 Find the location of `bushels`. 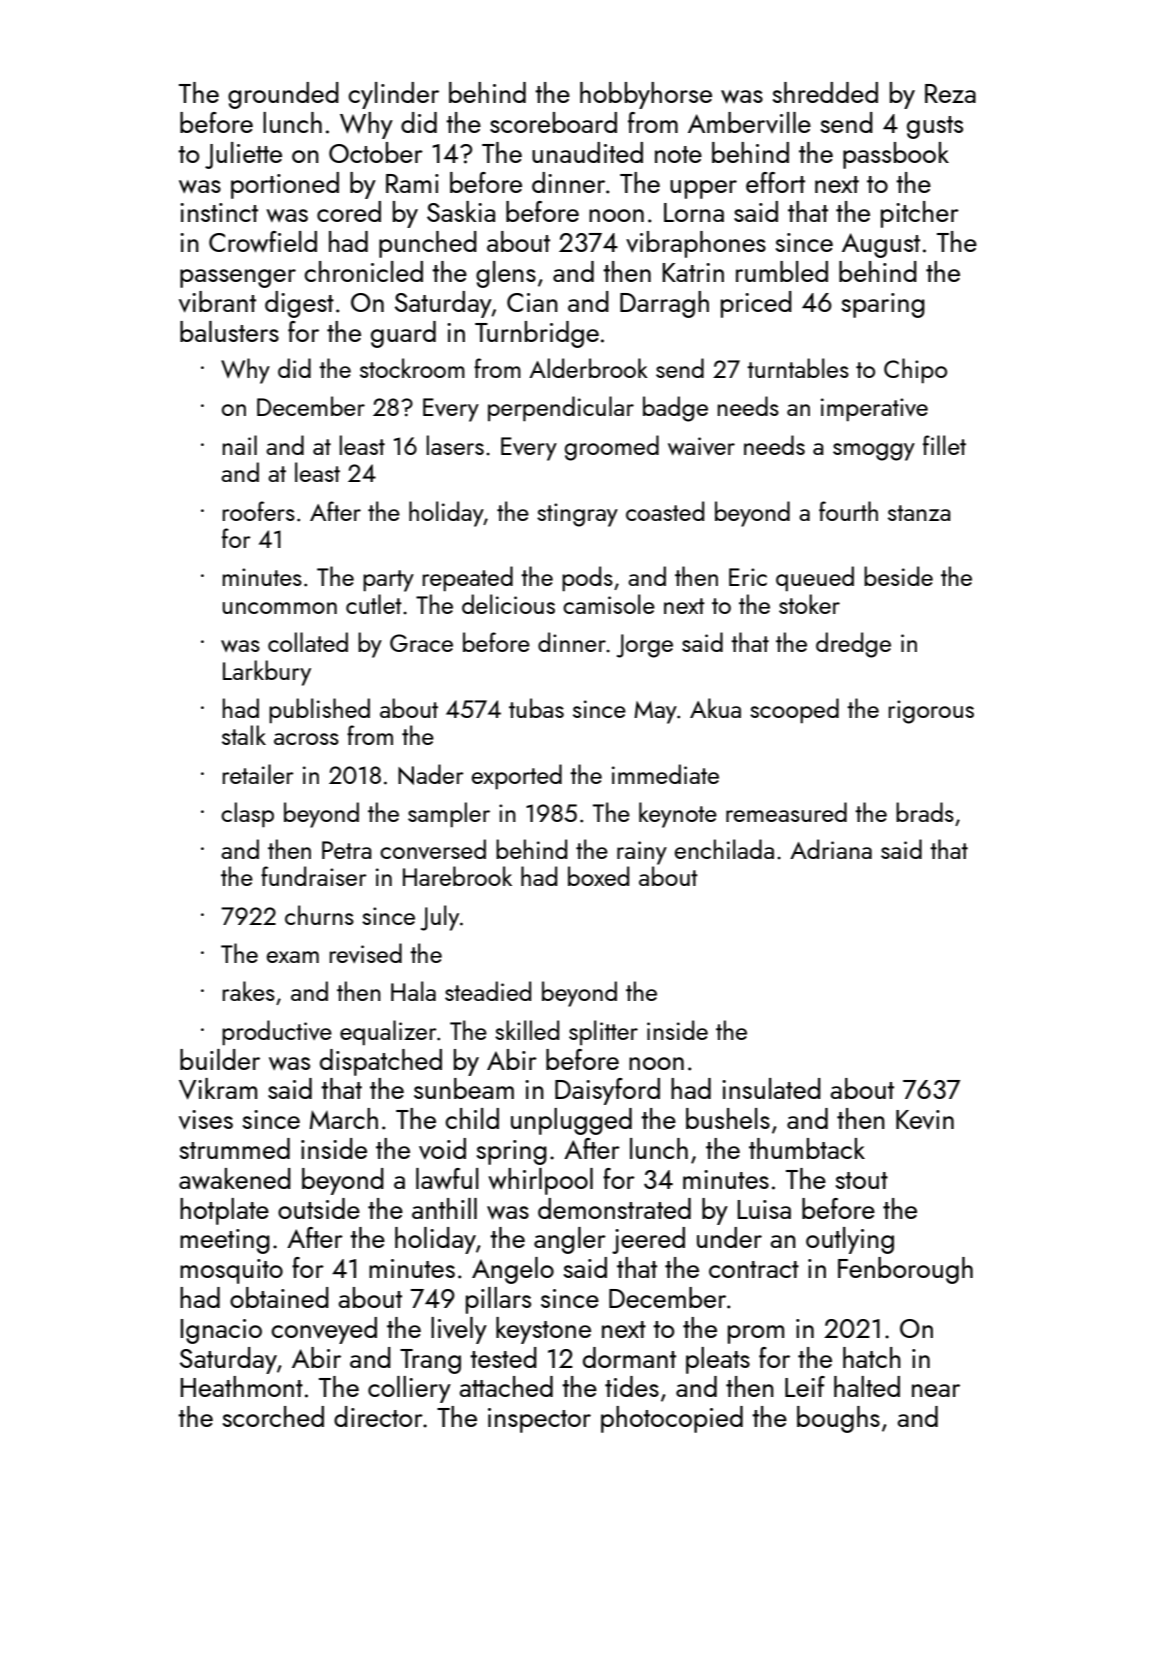

bushels is located at coordinates (728, 1118).
